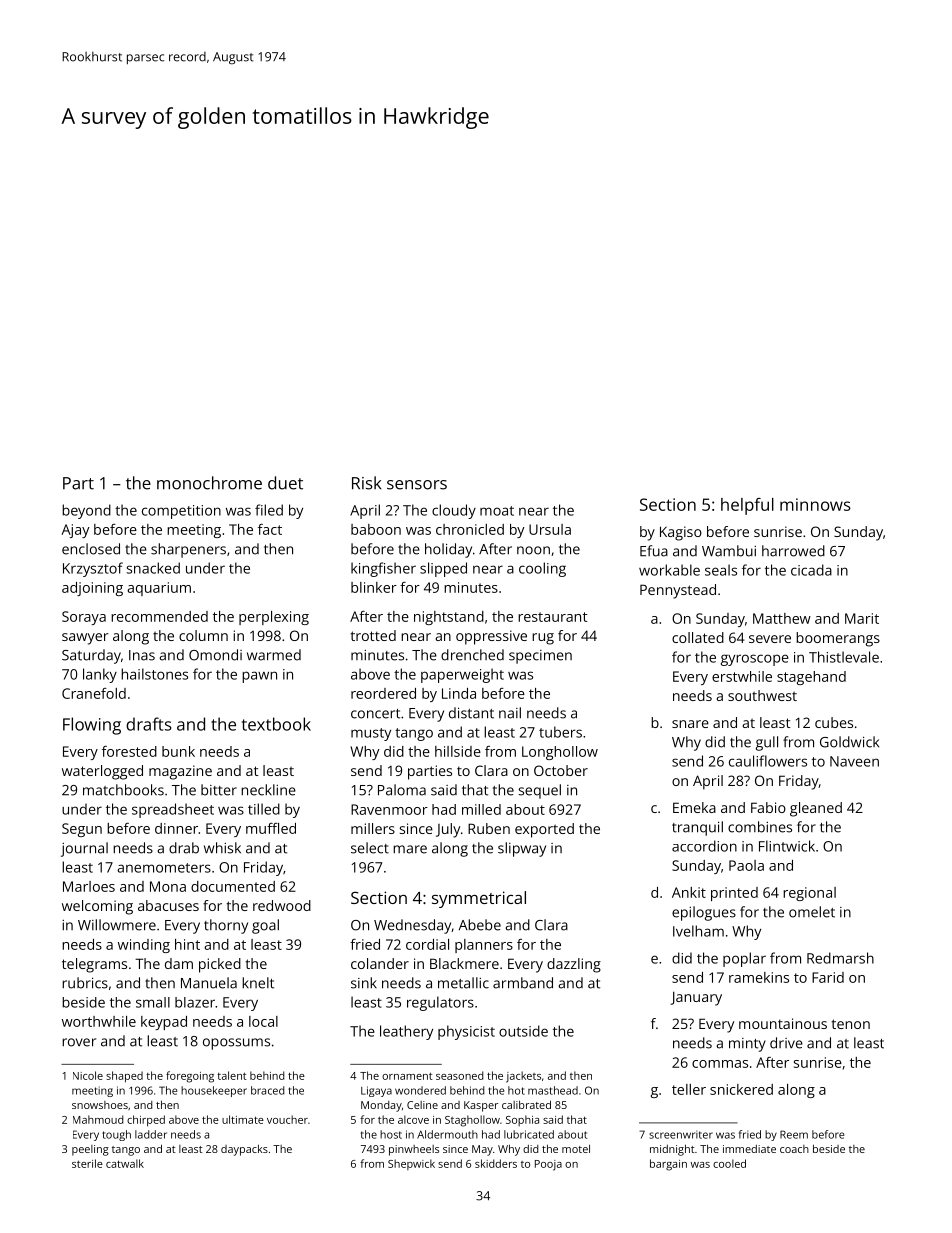 This image has width=952, height=1233. Describe the element at coordinates (259, 677) in the image. I see `pawn` at that location.
